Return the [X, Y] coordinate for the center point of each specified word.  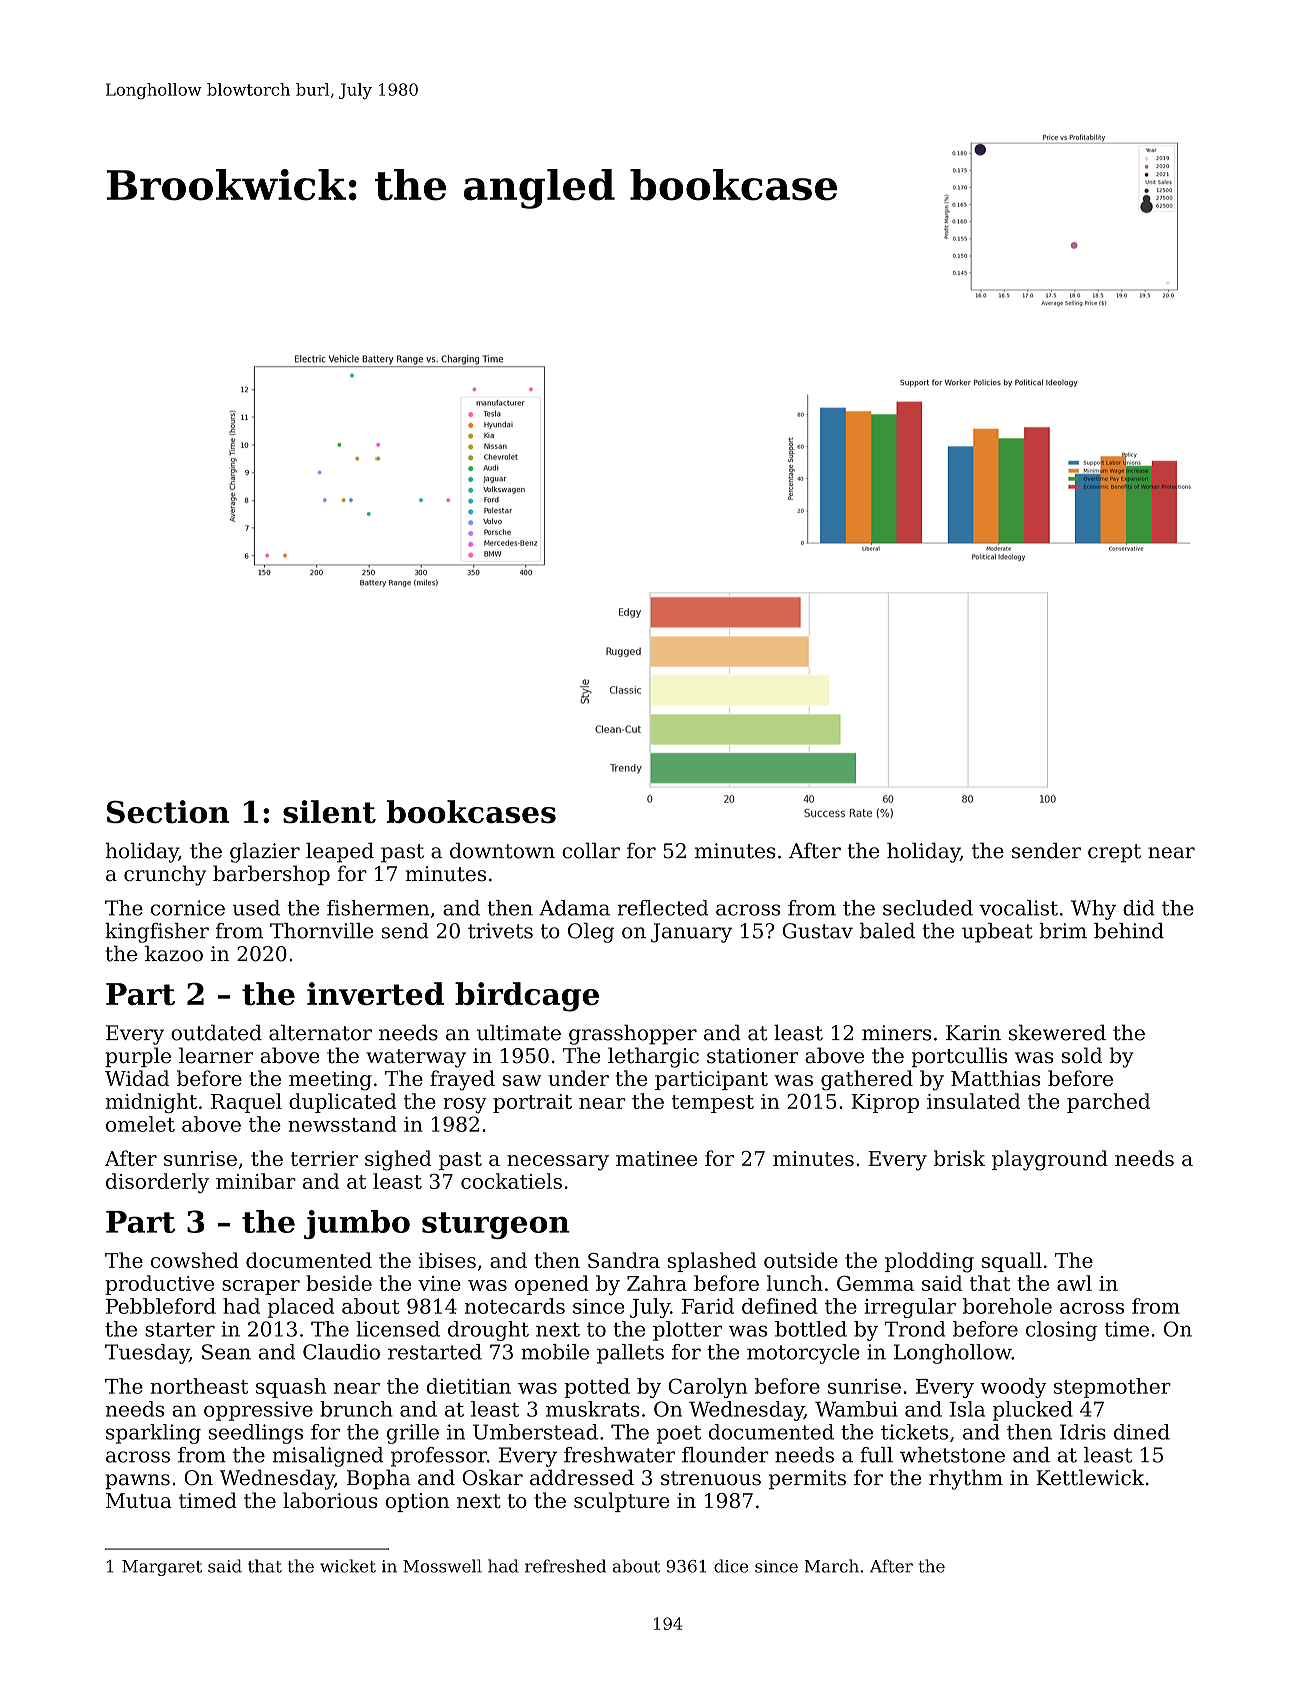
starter [180, 1329]
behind [1129, 931]
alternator [320, 1032]
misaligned [327, 1457]
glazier [265, 852]
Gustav [818, 931]
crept [1114, 853]
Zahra [657, 1283]
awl [1074, 1283]
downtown [502, 850]
